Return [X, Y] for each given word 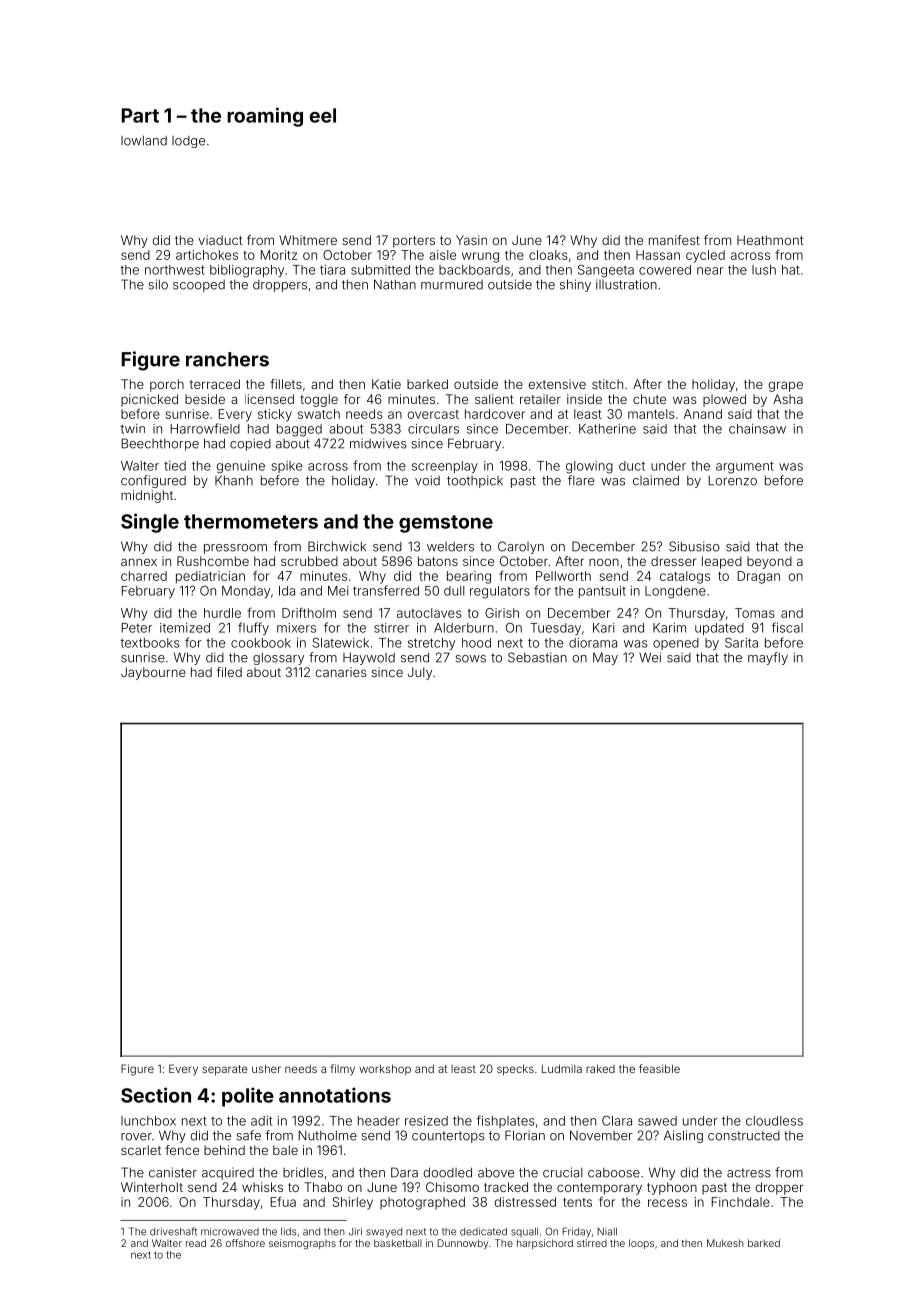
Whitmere [308, 240]
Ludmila [562, 1068]
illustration [626, 284]
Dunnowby [462, 1244]
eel [323, 115]
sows [471, 659]
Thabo [323, 1187]
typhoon [672, 1188]
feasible [659, 1068]
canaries [341, 672]
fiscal [787, 627]
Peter [137, 628]
